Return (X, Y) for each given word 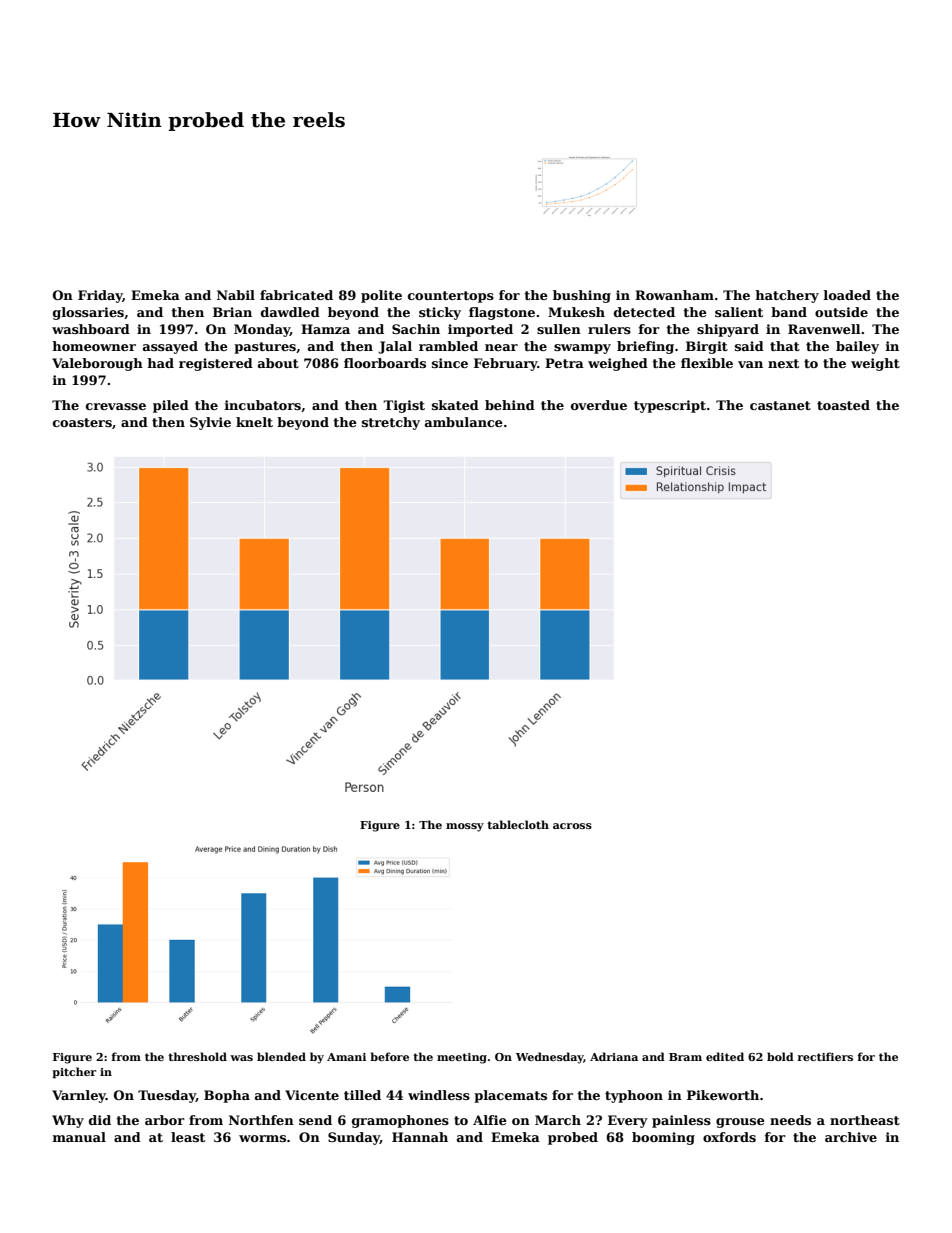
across (572, 826)
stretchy (391, 423)
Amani (346, 1057)
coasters (82, 422)
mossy (465, 827)
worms (262, 1138)
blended (281, 1056)
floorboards (385, 363)
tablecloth (518, 824)
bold (780, 1056)
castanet (780, 405)
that (785, 346)
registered (216, 364)
